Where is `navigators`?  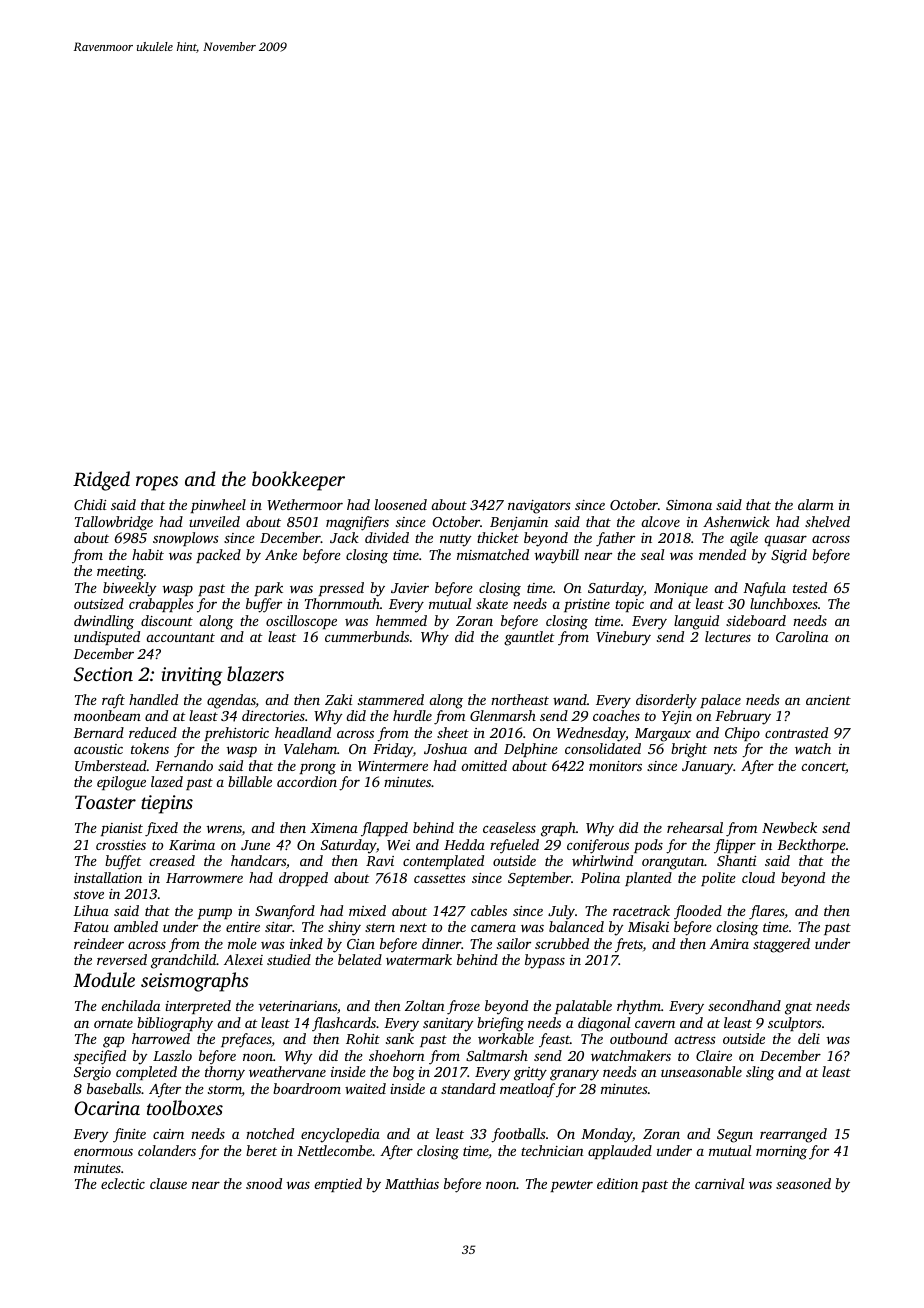
navigators is located at coordinates (539, 507).
